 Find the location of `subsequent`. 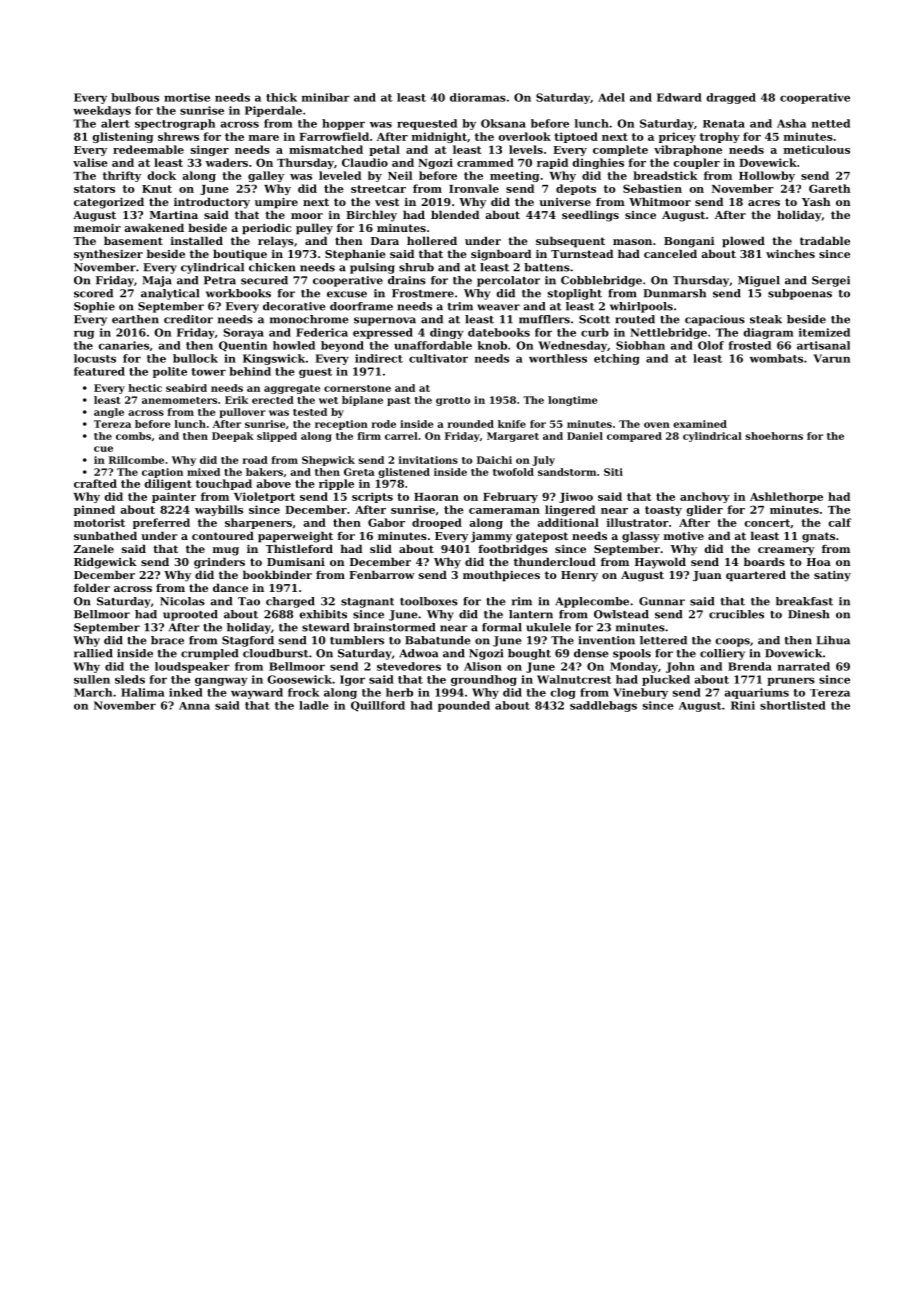

subsequent is located at coordinates (570, 242).
